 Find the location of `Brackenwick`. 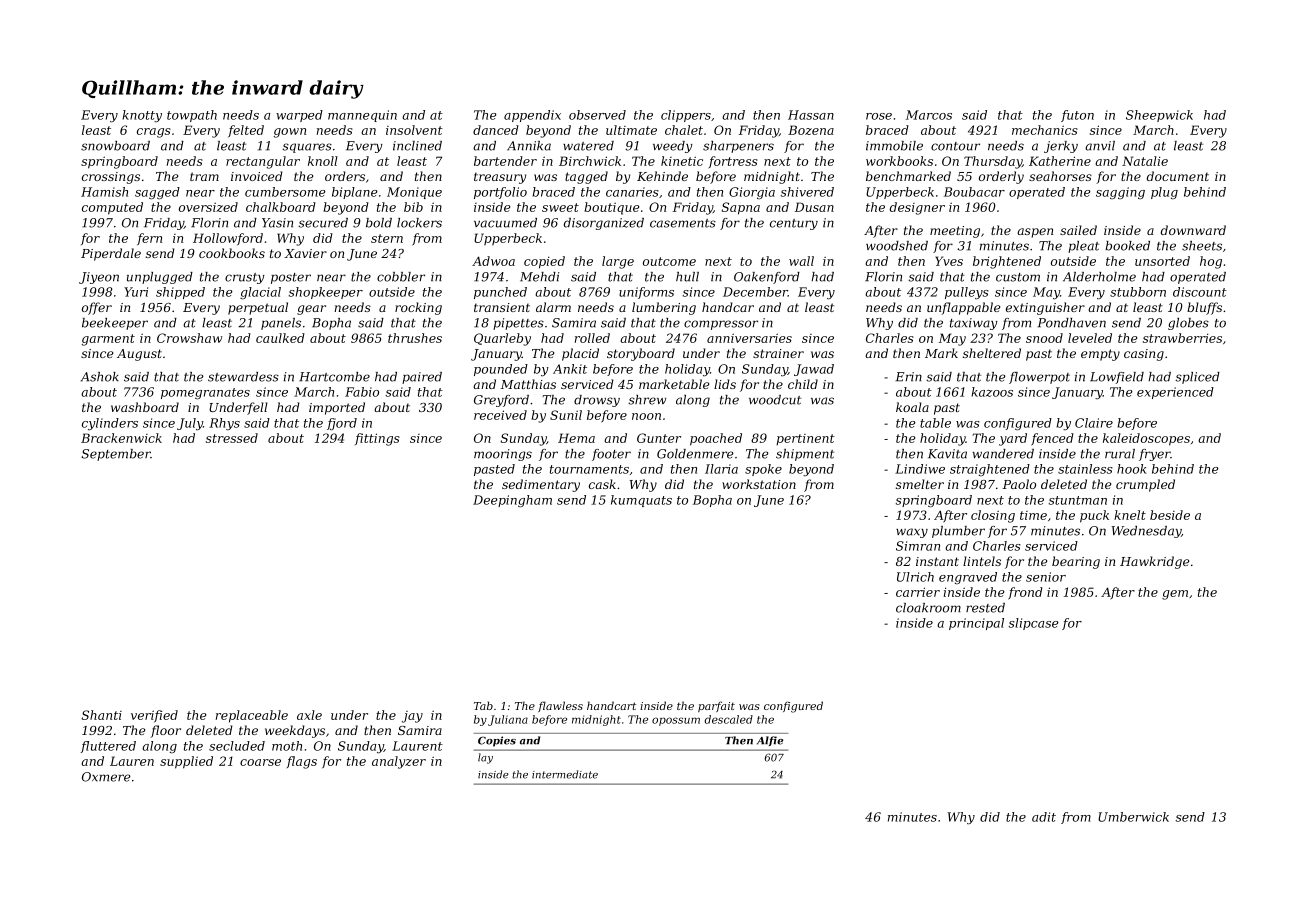

Brackenwick is located at coordinates (121, 438).
